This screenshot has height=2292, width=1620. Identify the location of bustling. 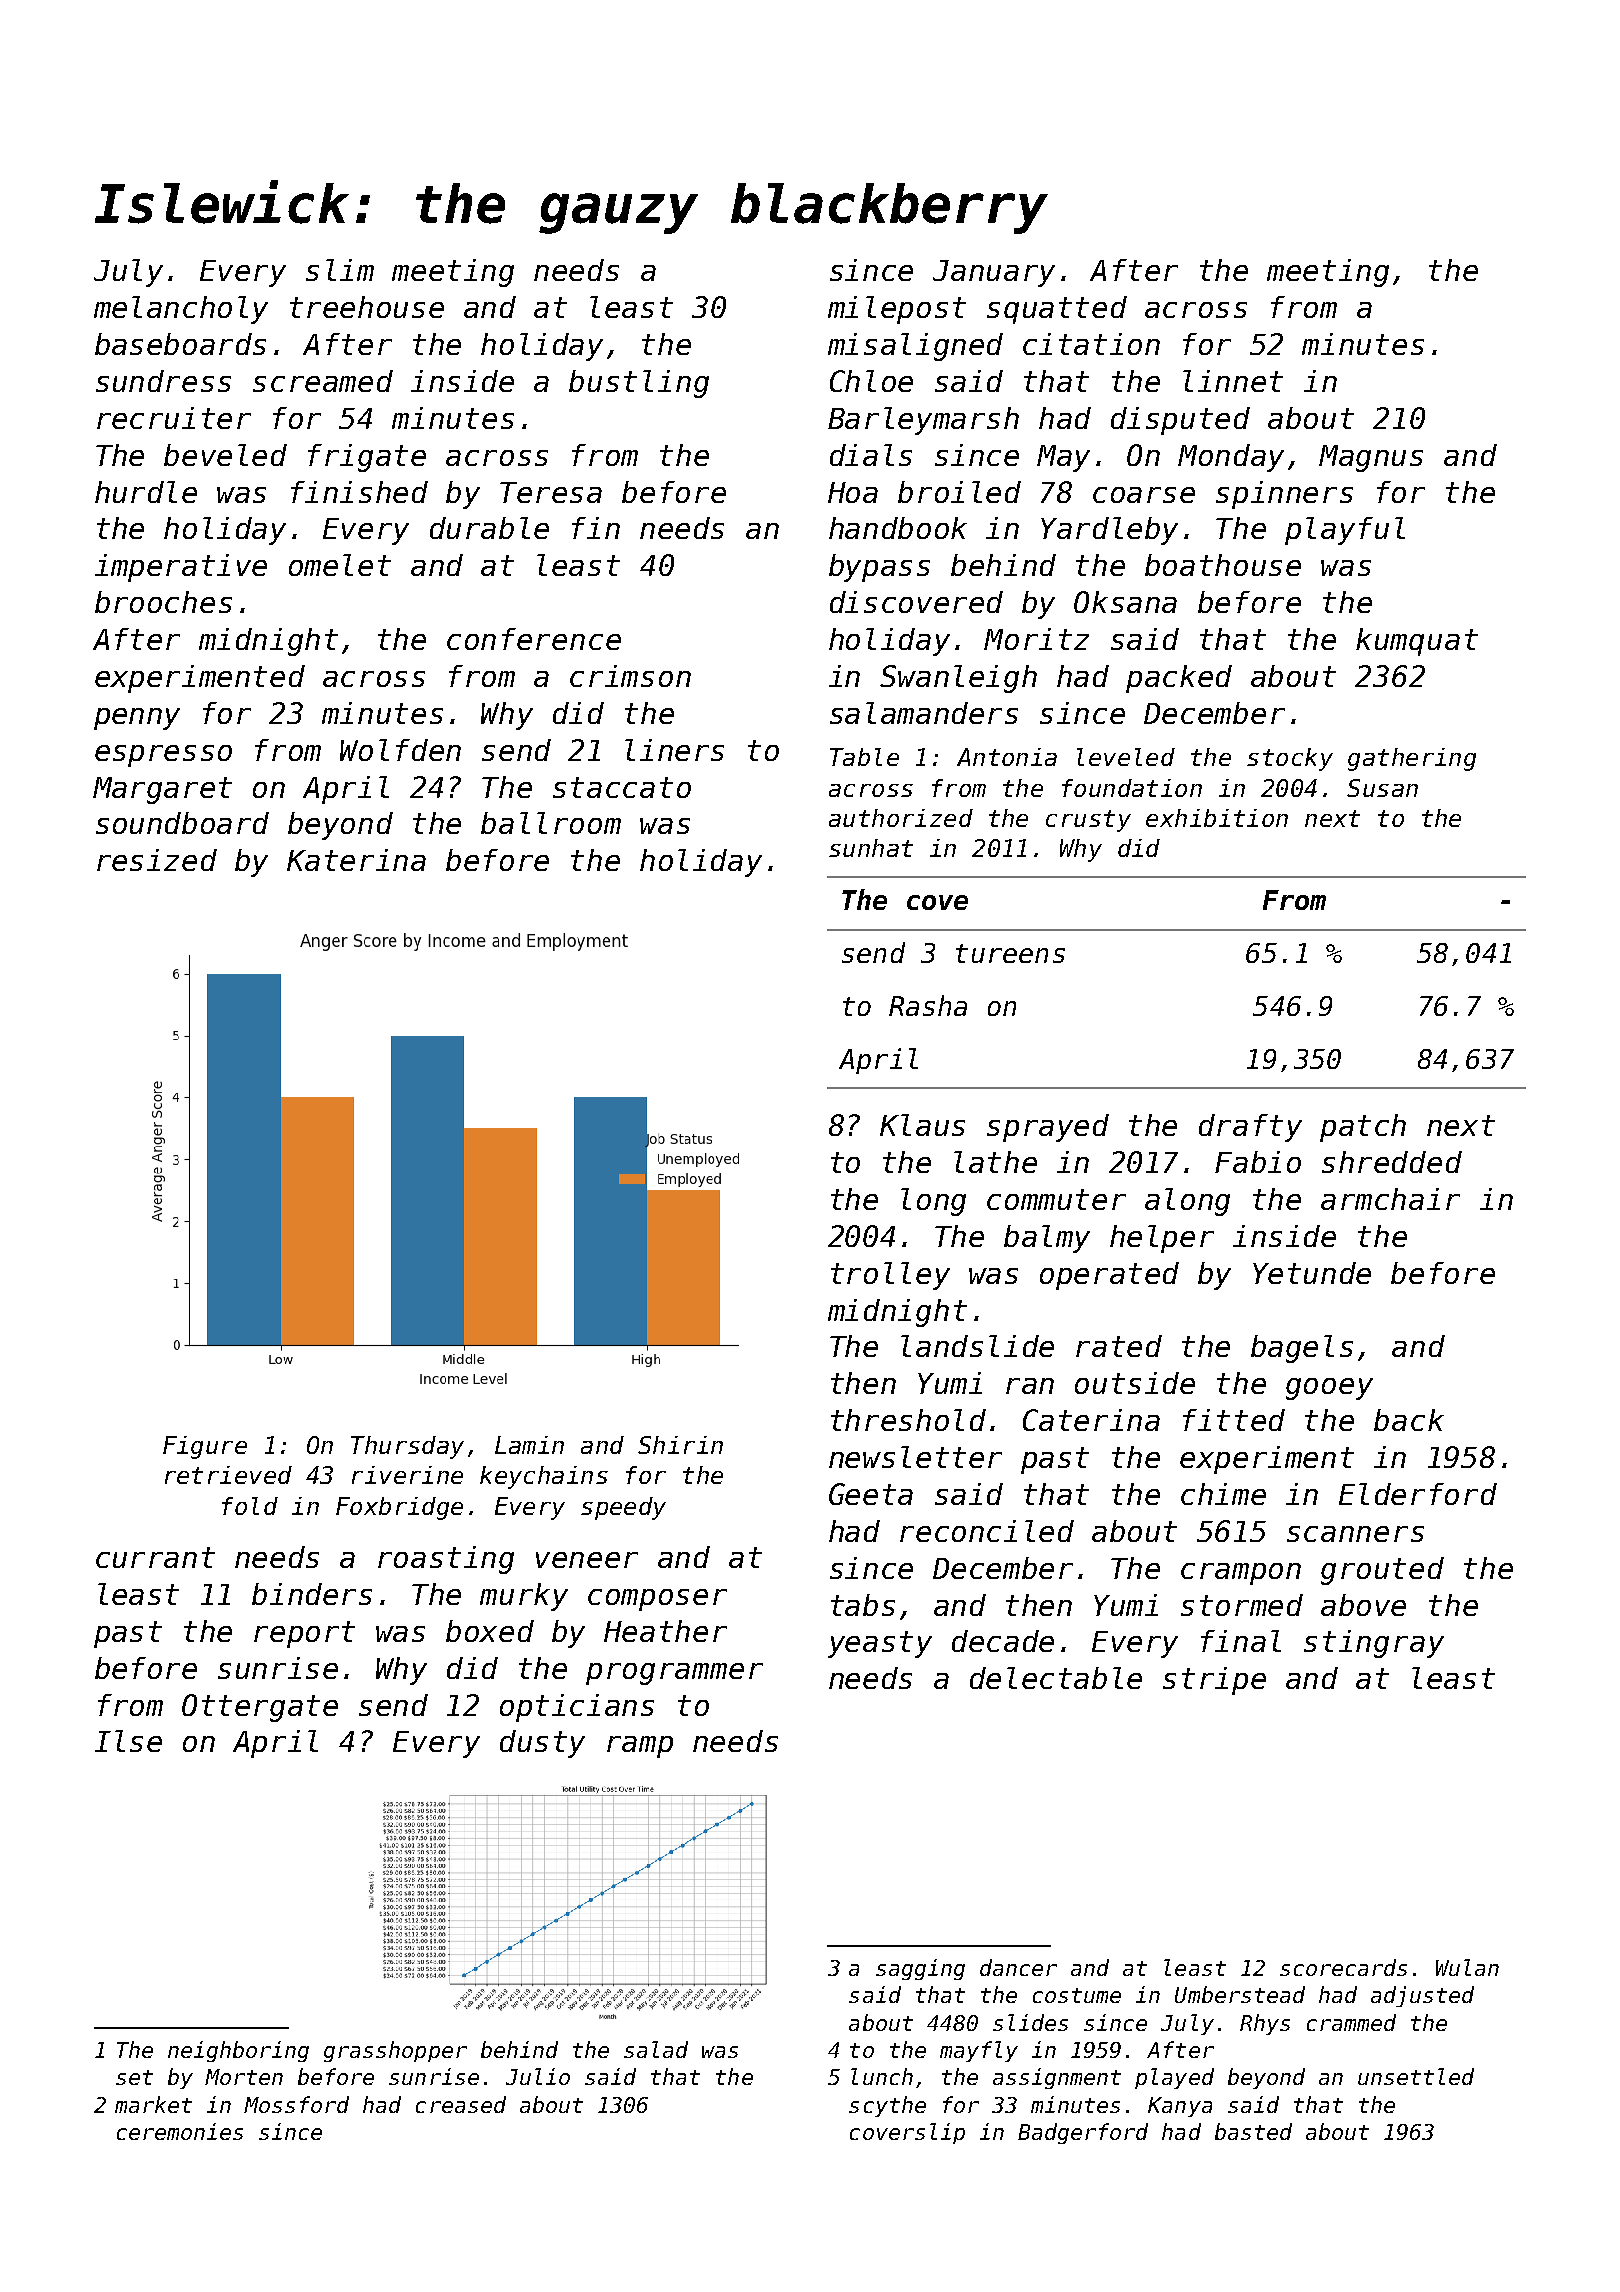
(639, 384).
